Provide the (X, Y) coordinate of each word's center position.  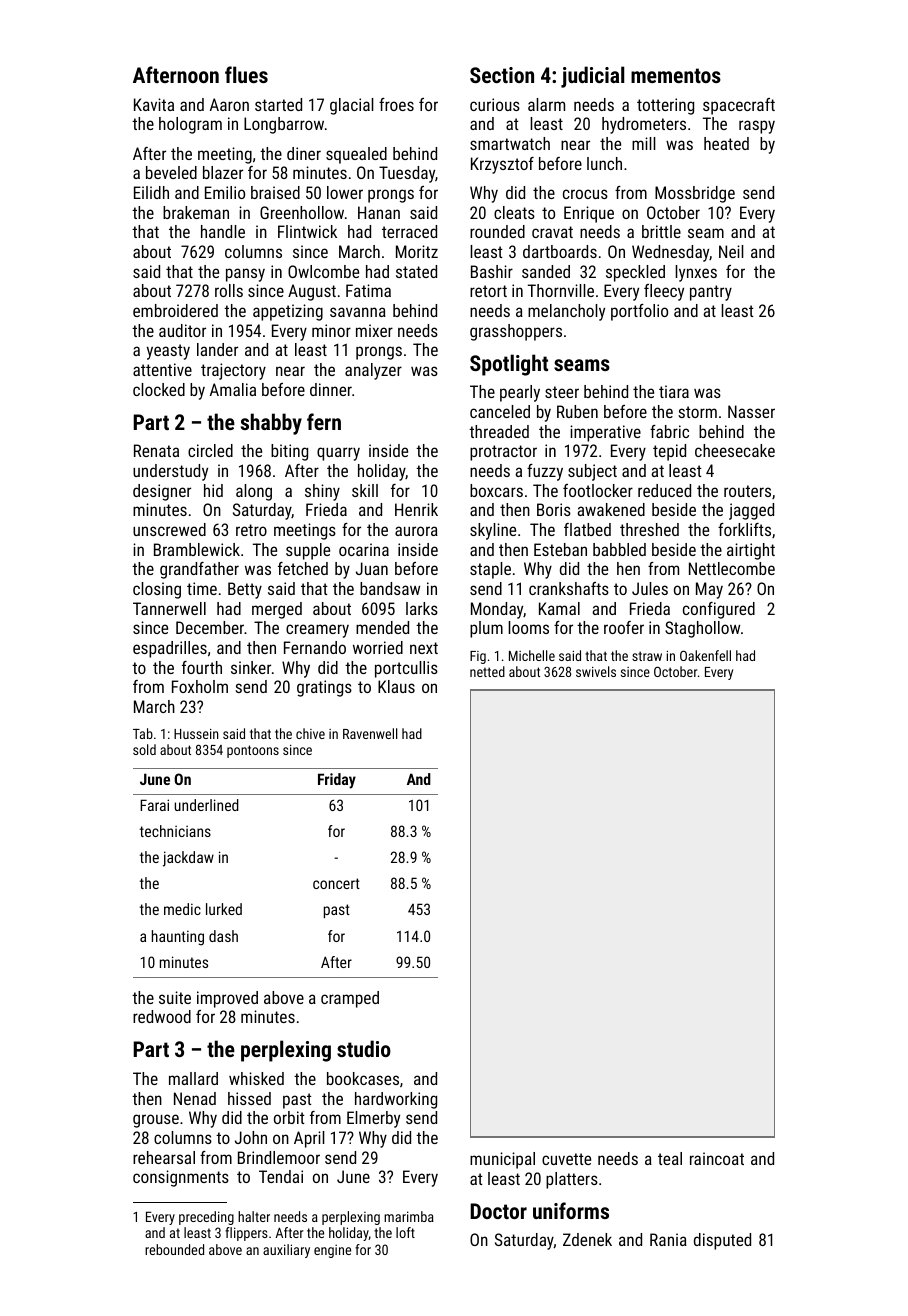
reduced (664, 490)
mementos (676, 75)
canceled (500, 411)
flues (246, 74)
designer (162, 492)
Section (502, 75)
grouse (156, 1121)
